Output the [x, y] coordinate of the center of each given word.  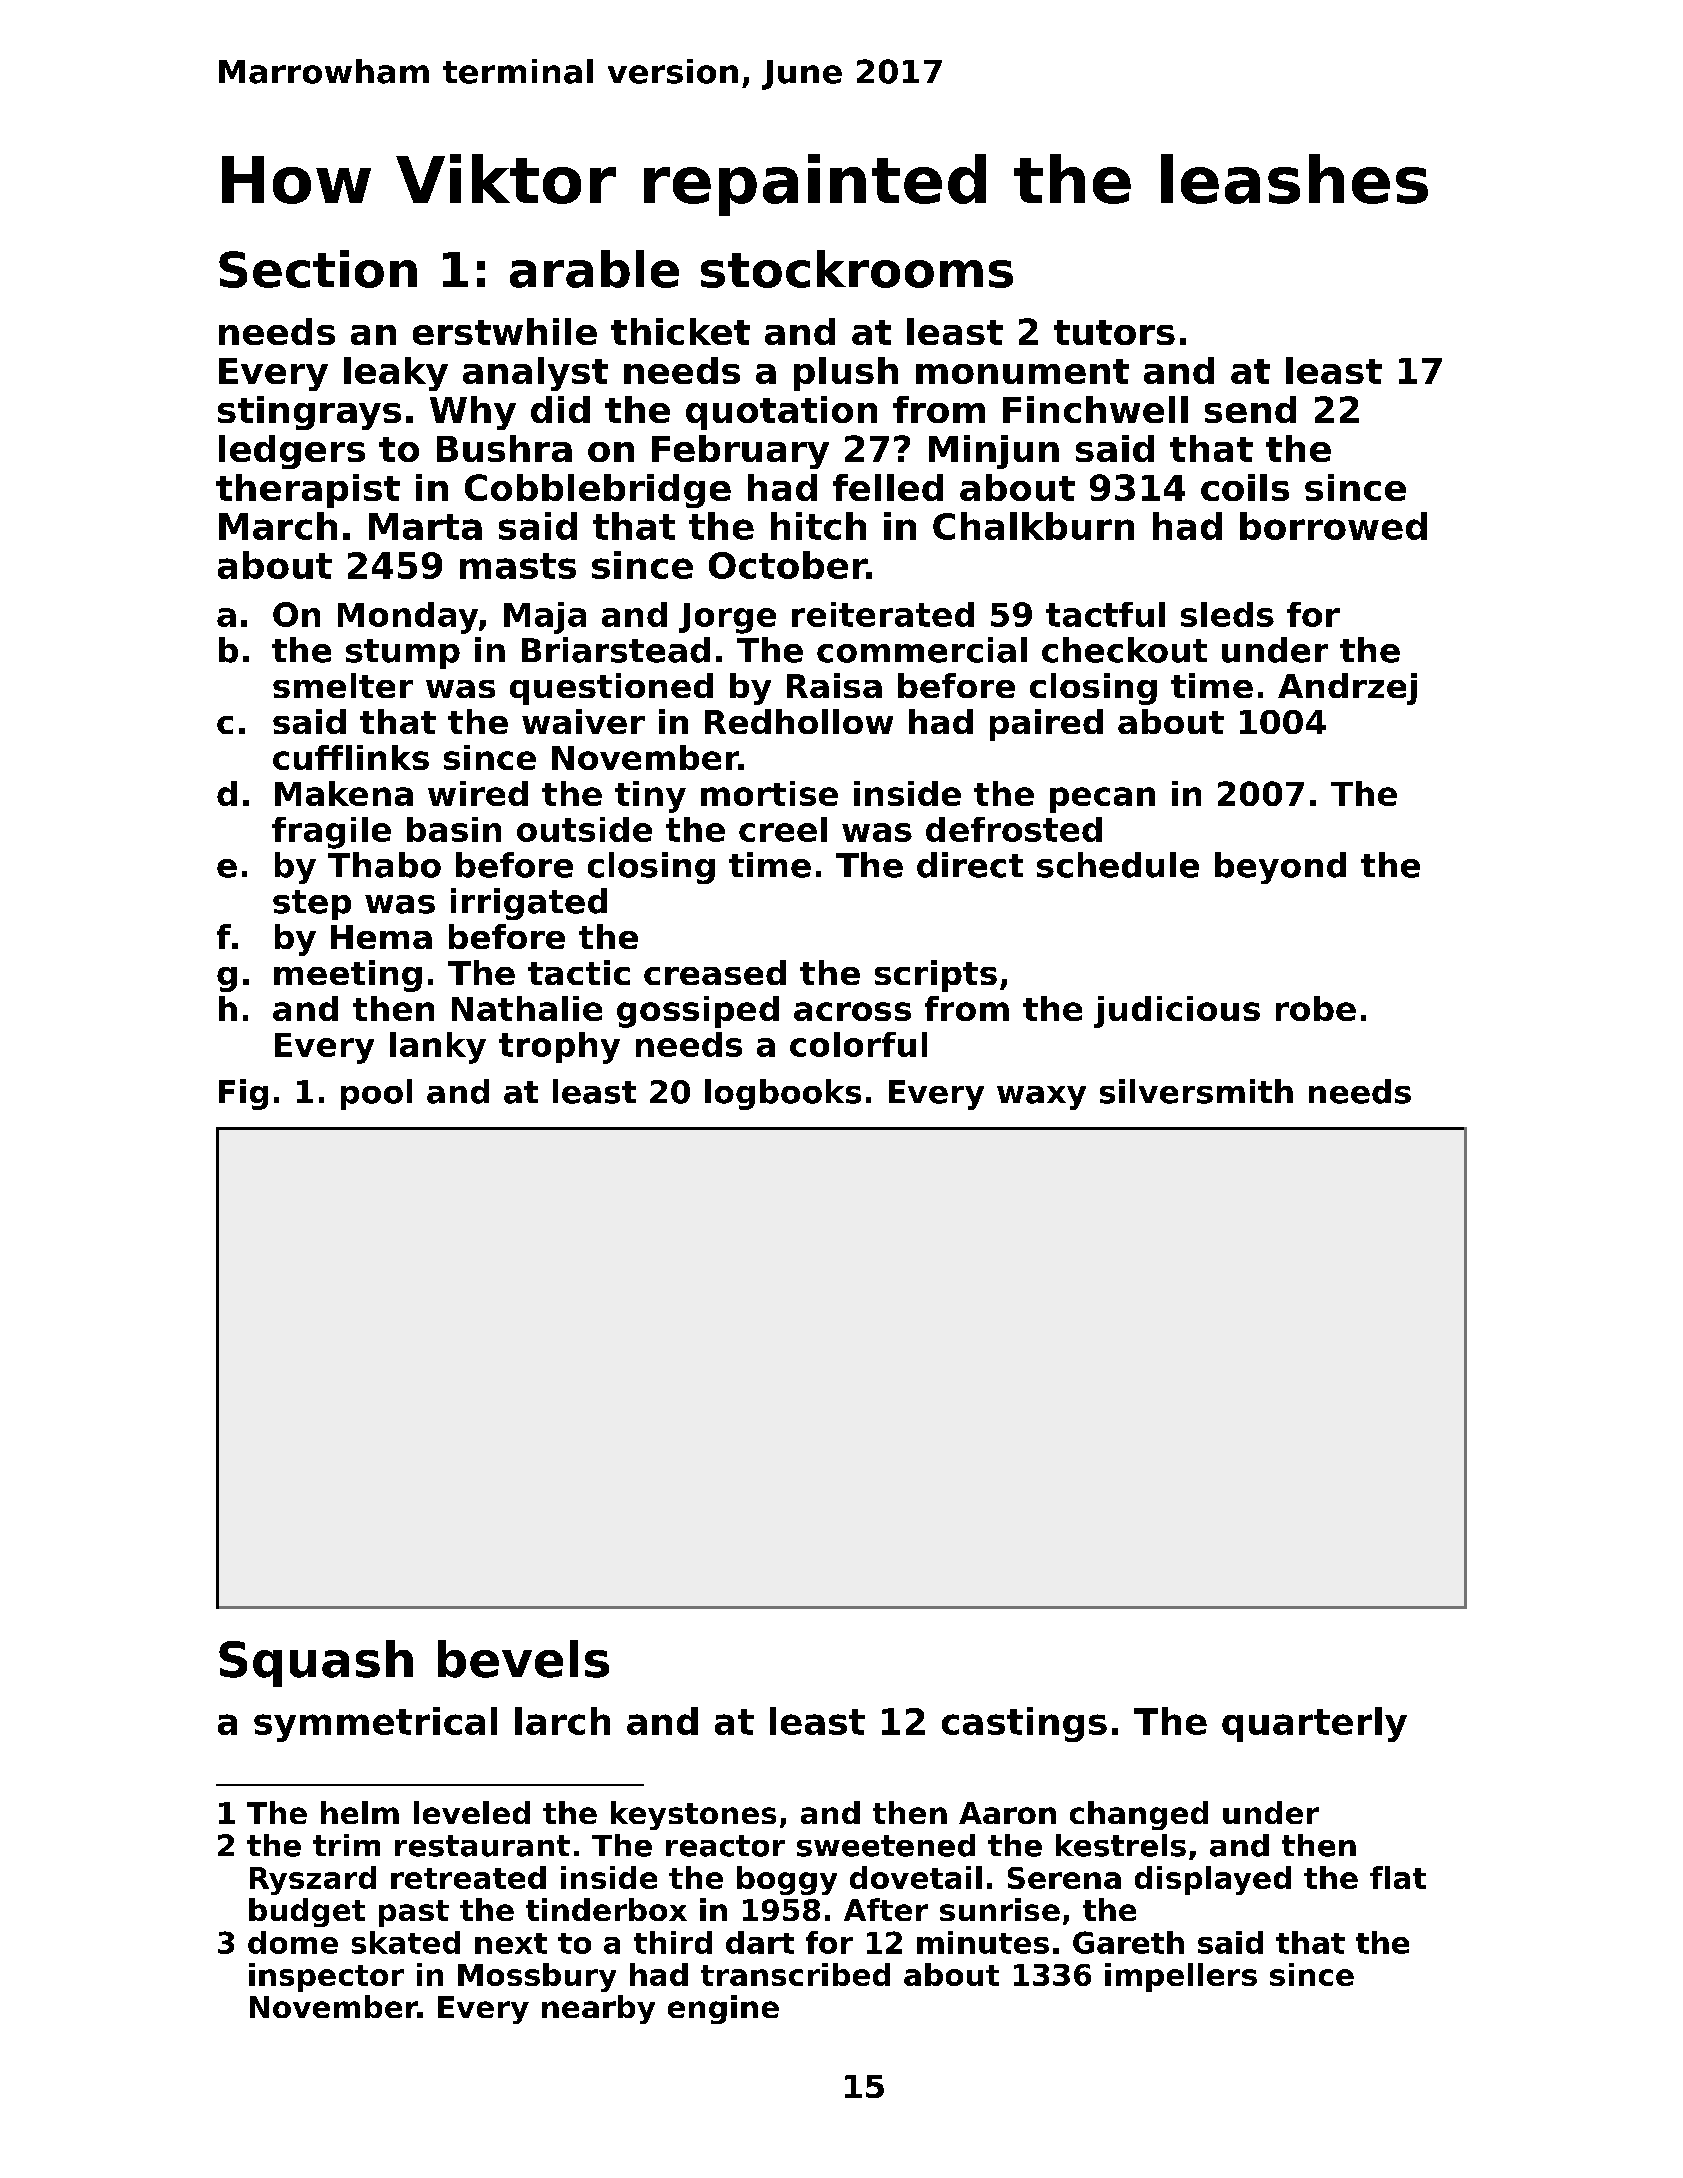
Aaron [1007, 1813]
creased [715, 972]
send [1250, 409]
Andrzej [1347, 689]
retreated [468, 1877]
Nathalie [527, 1008]
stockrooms [857, 269]
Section [318, 269]
